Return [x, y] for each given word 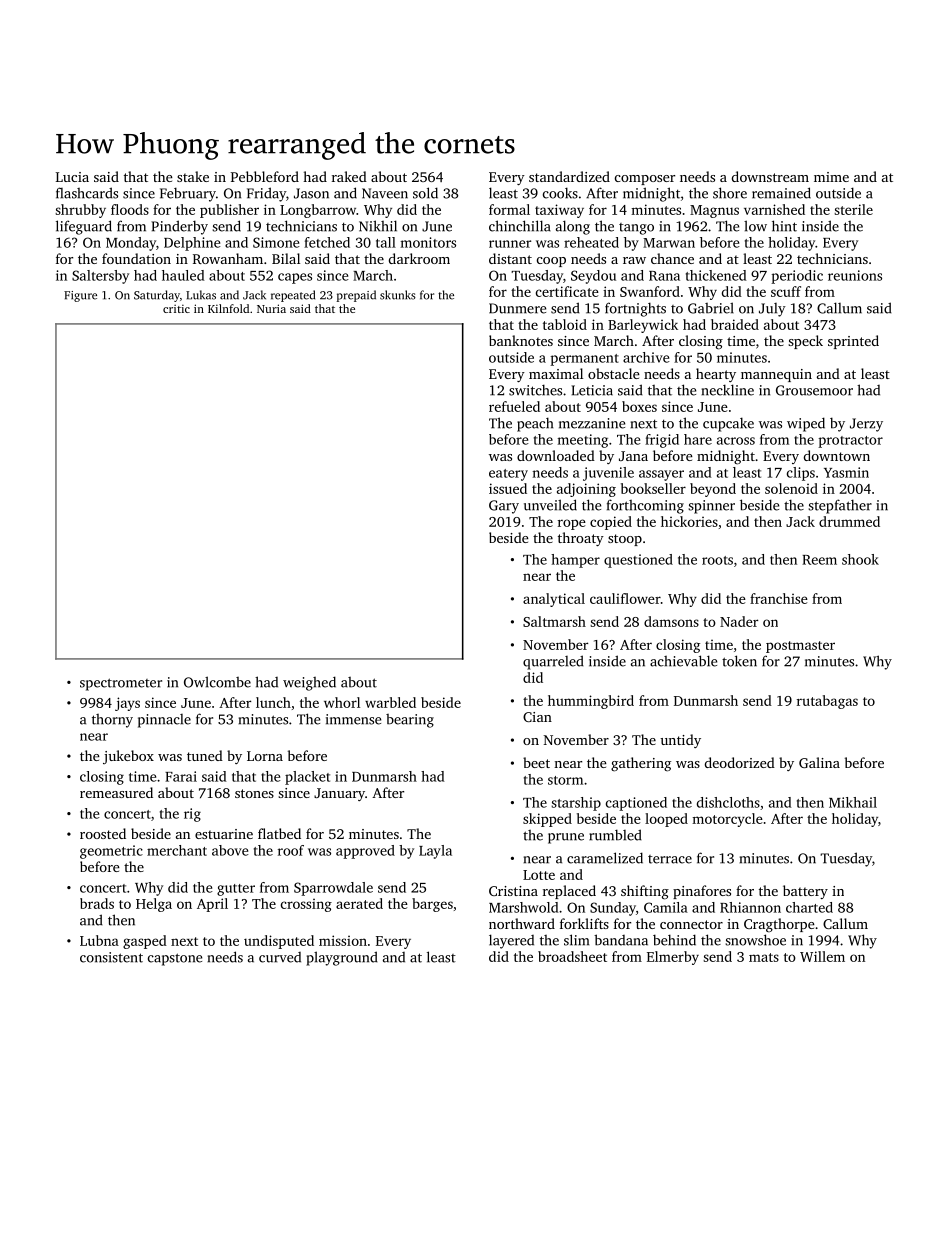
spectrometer [121, 684]
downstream [770, 176]
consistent [111, 957]
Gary [504, 507]
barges [432, 905]
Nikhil [378, 226]
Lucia [72, 177]
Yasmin [846, 472]
